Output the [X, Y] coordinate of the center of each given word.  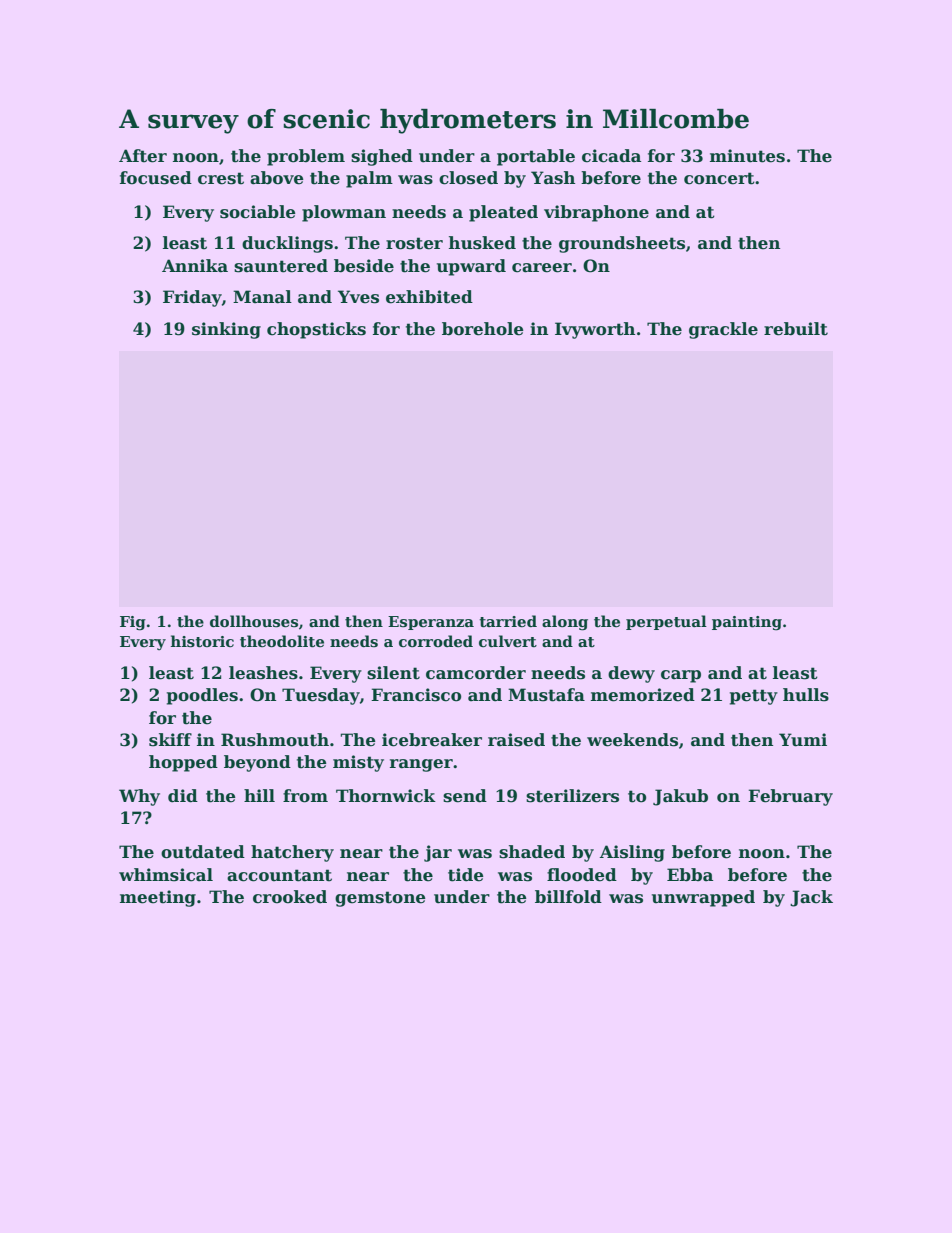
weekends [632, 740]
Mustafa [546, 695]
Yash [553, 178]
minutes [747, 156]
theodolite [282, 641]
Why [139, 797]
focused [156, 178]
